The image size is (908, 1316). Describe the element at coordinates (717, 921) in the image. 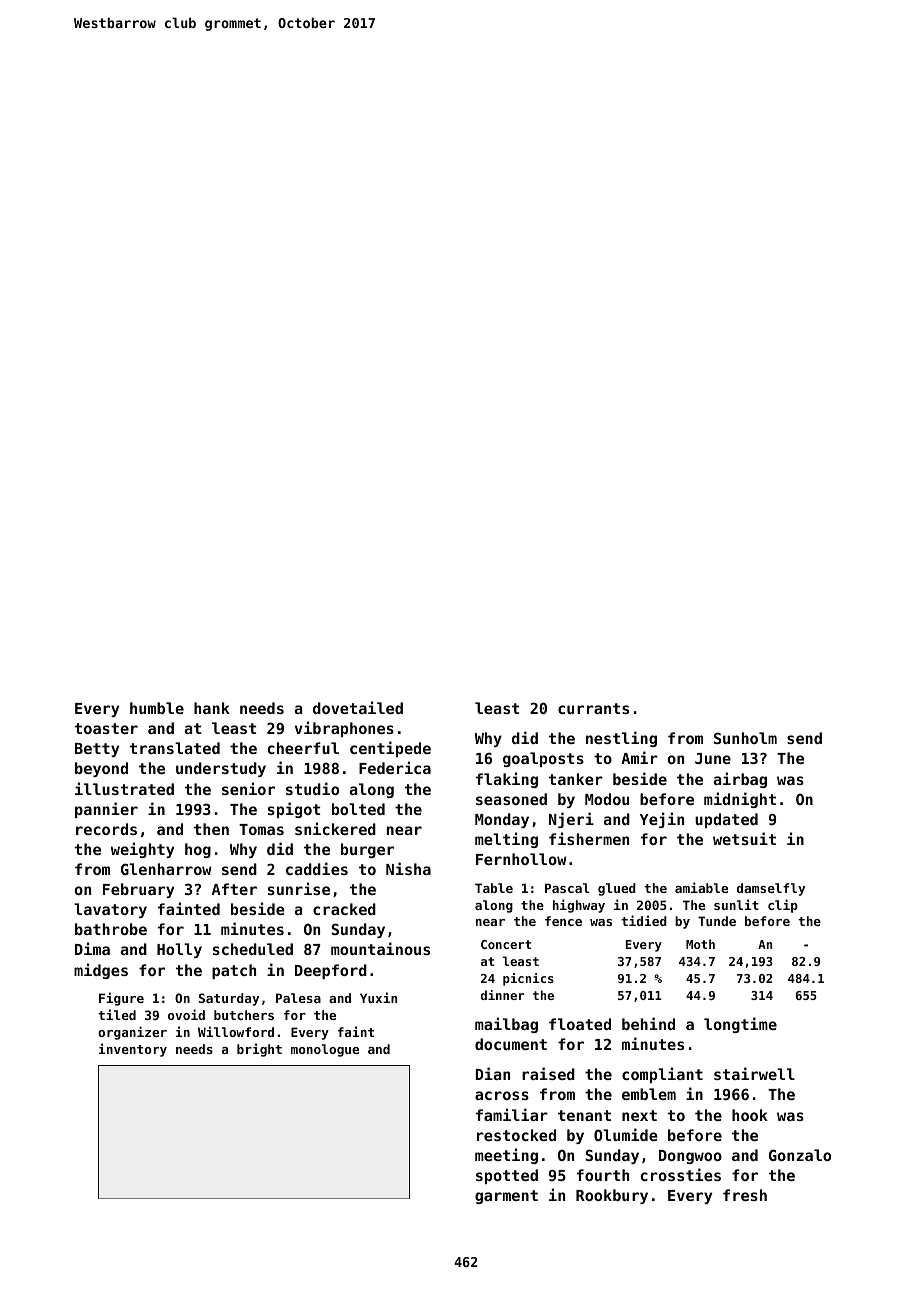

I see `Tunde` at that location.
